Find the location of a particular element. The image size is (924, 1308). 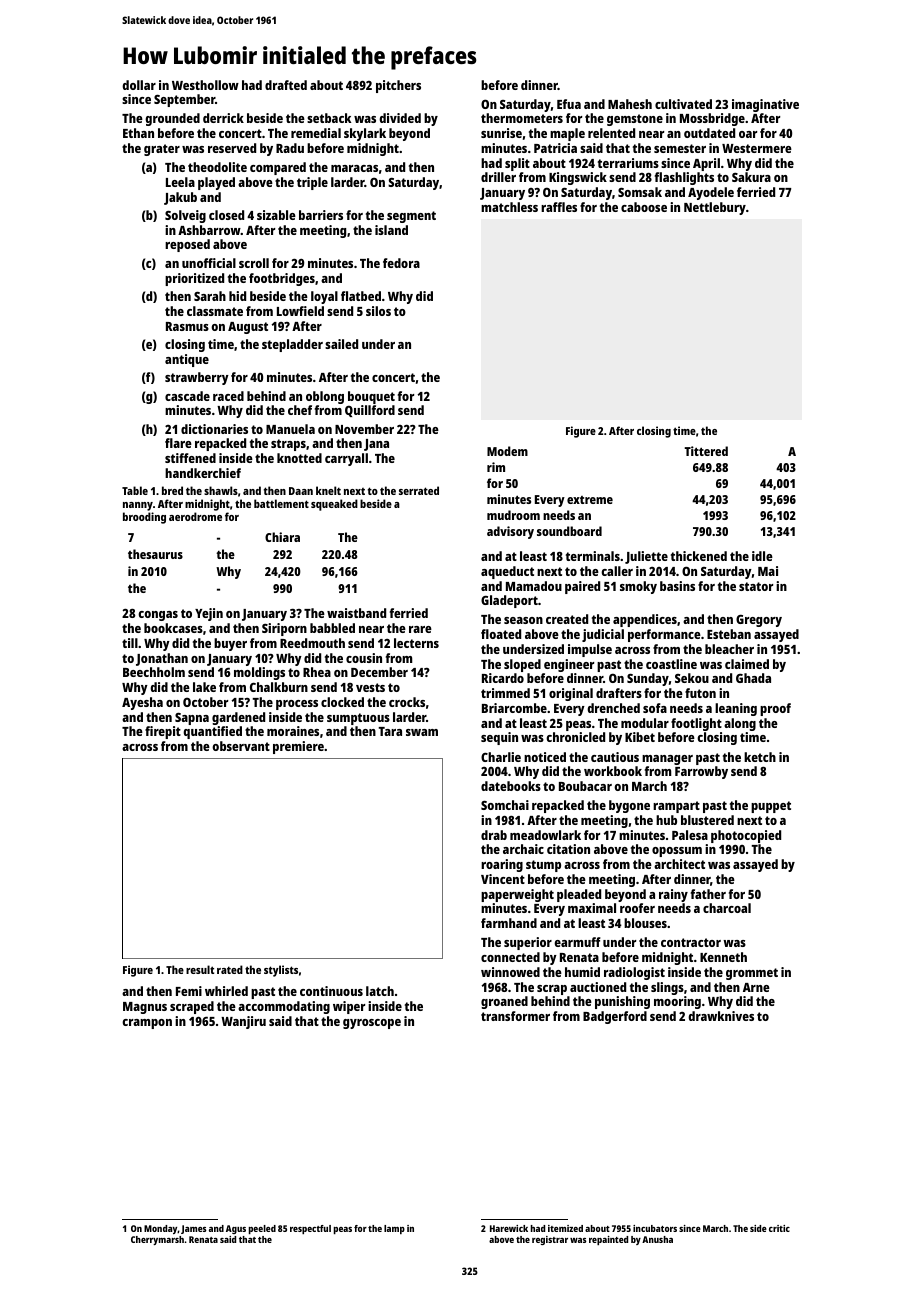

moldings is located at coordinates (259, 673).
